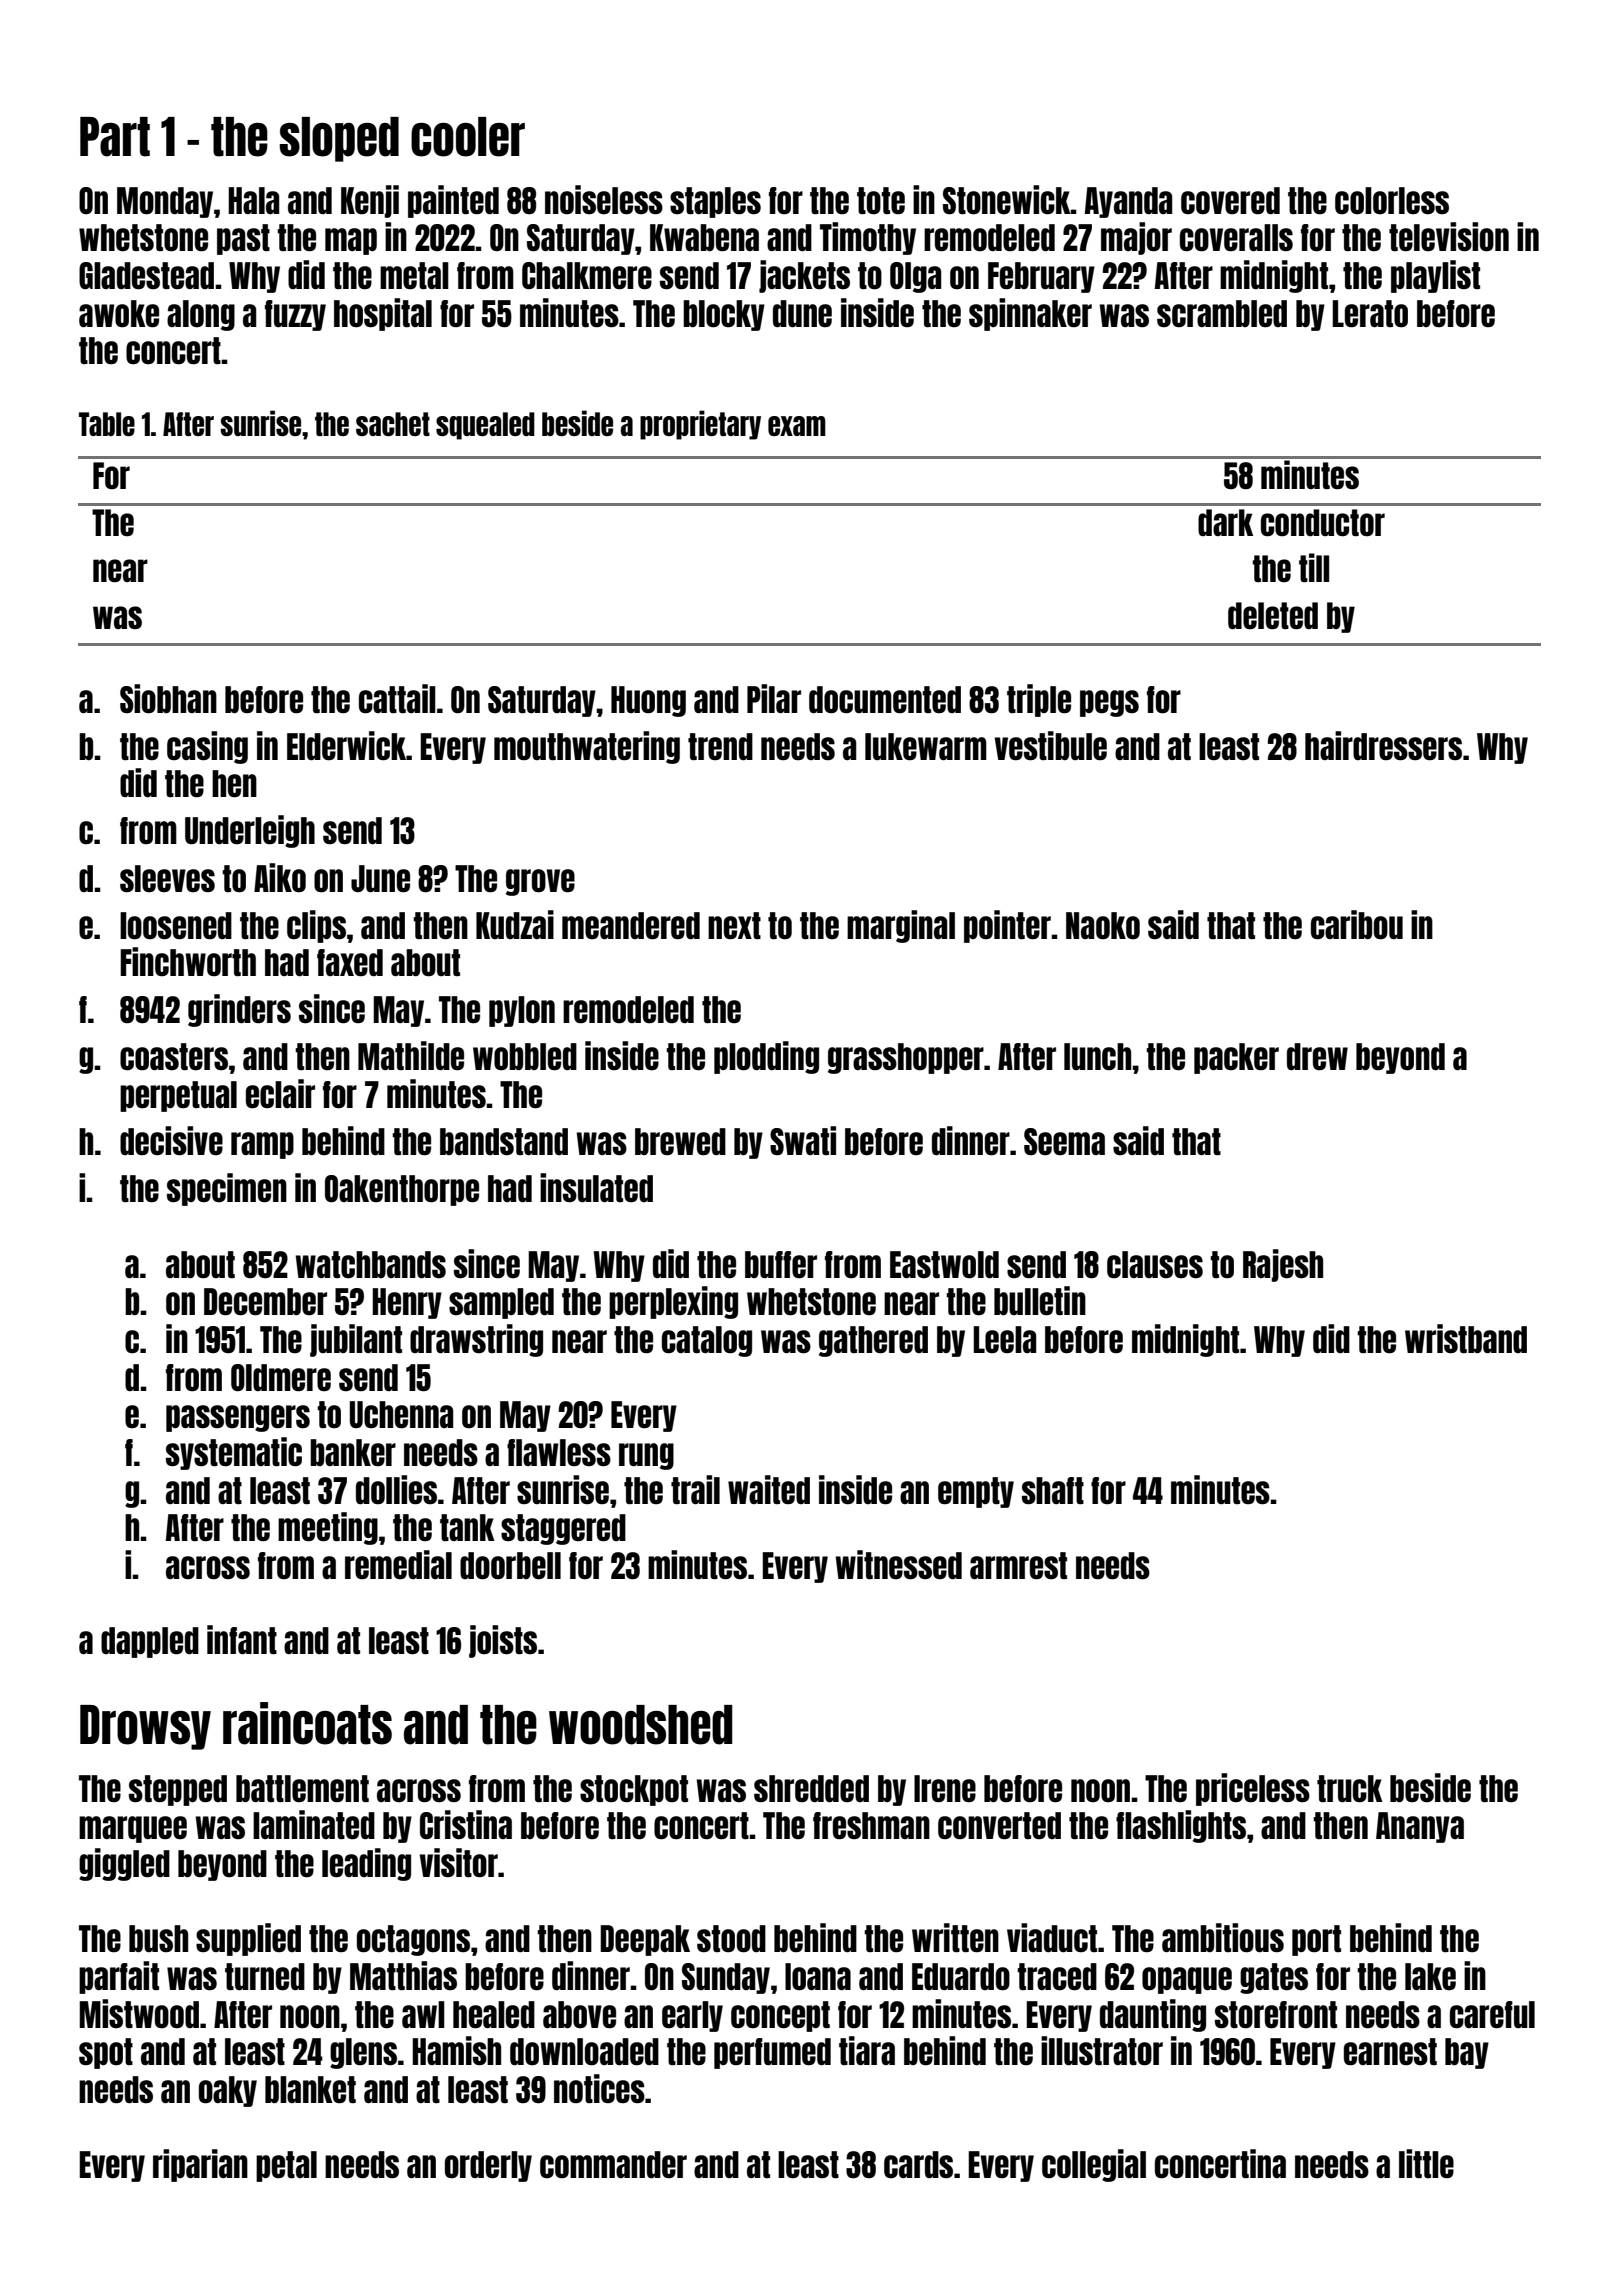 The height and width of the page is (2292, 1620). What do you see at coordinates (868, 238) in the page?
I see `Timothy` at bounding box center [868, 238].
